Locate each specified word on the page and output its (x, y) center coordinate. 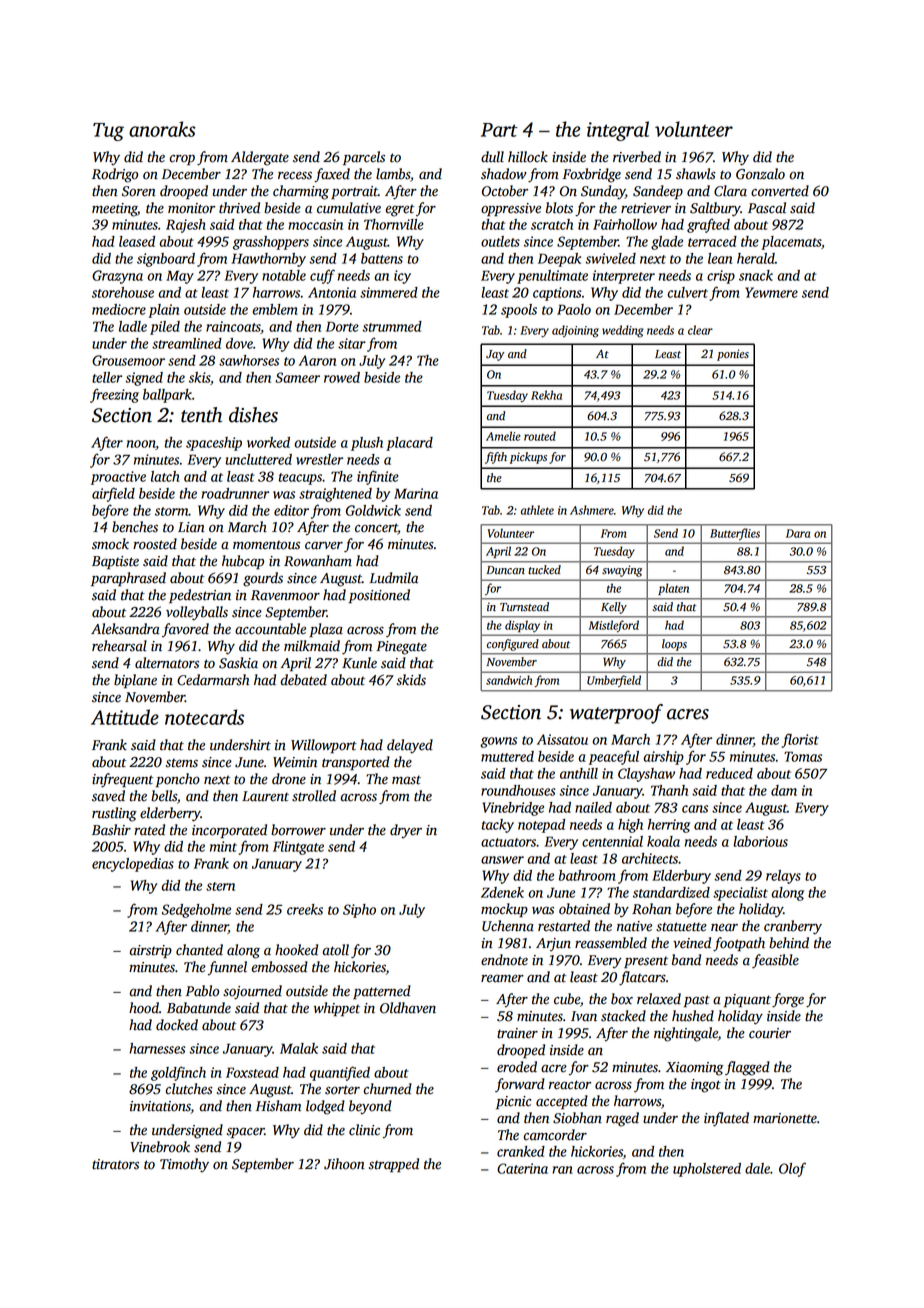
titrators (115, 1164)
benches (135, 527)
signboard (166, 260)
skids (411, 680)
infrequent (122, 780)
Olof (792, 1169)
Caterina (522, 1168)
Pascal (767, 208)
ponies (733, 355)
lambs (393, 174)
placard (409, 444)
